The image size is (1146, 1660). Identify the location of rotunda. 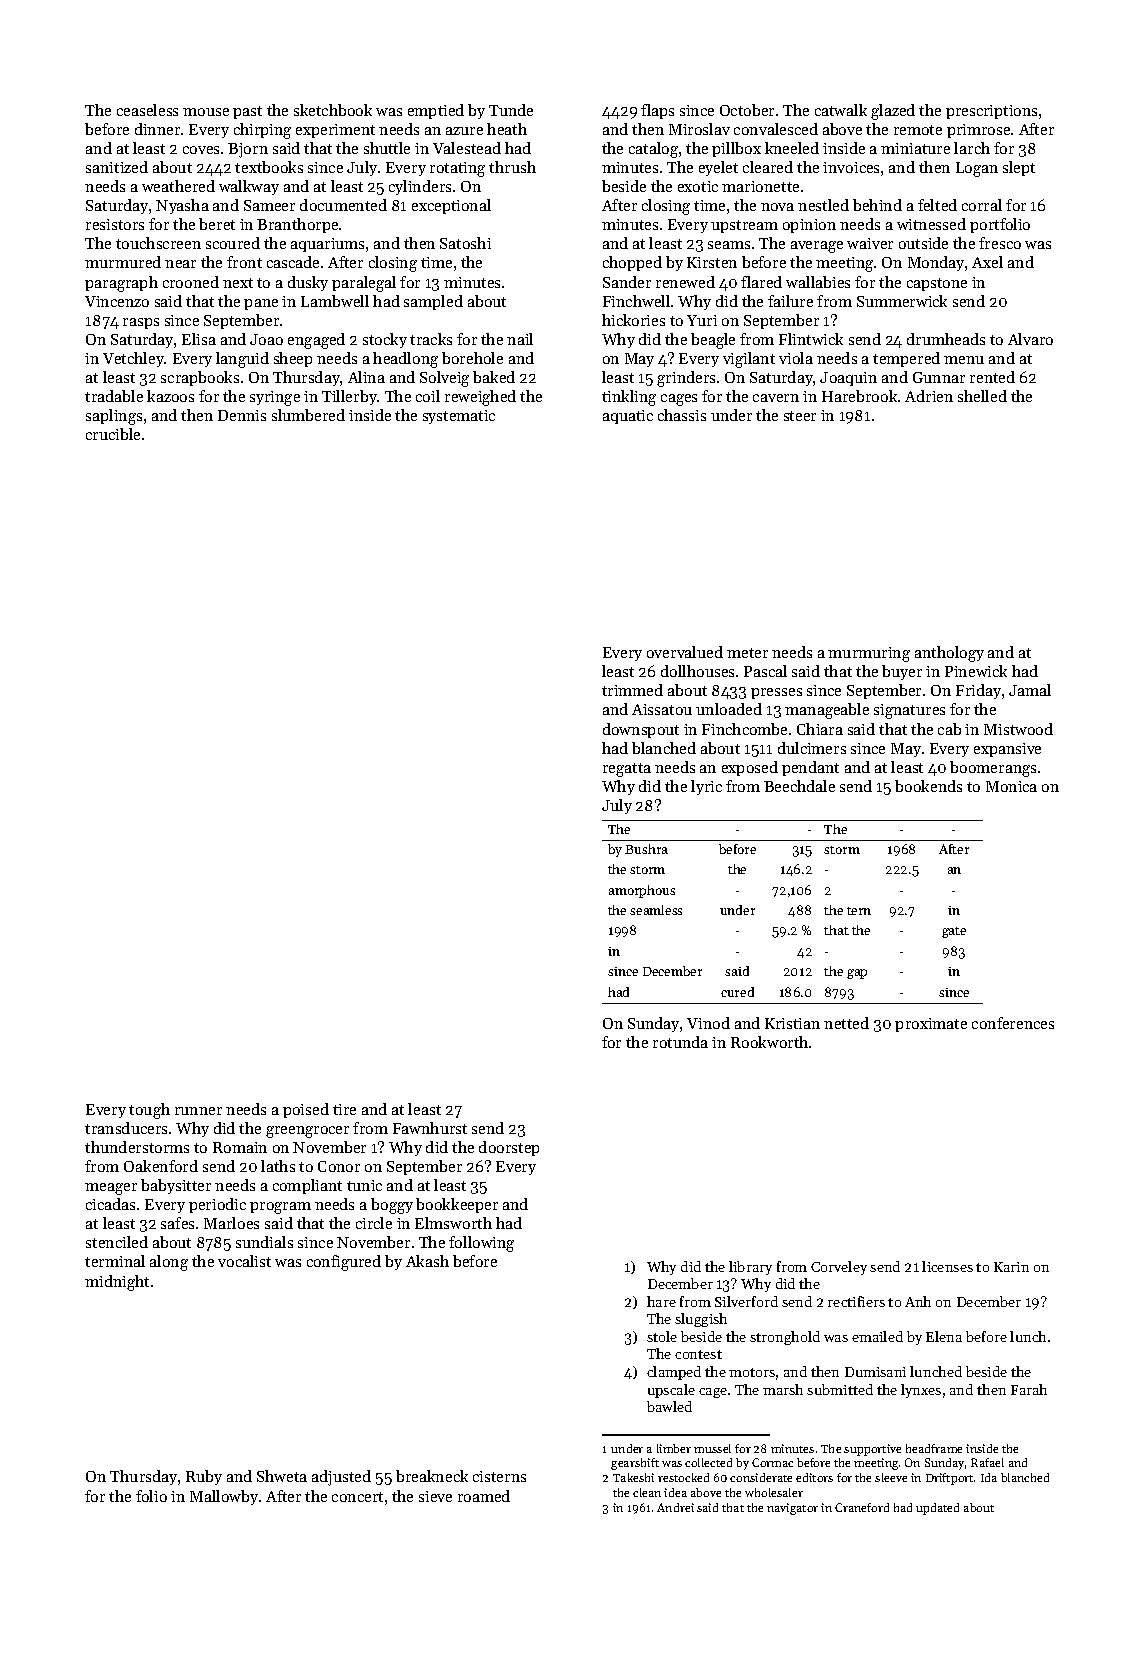
(680, 1042).
